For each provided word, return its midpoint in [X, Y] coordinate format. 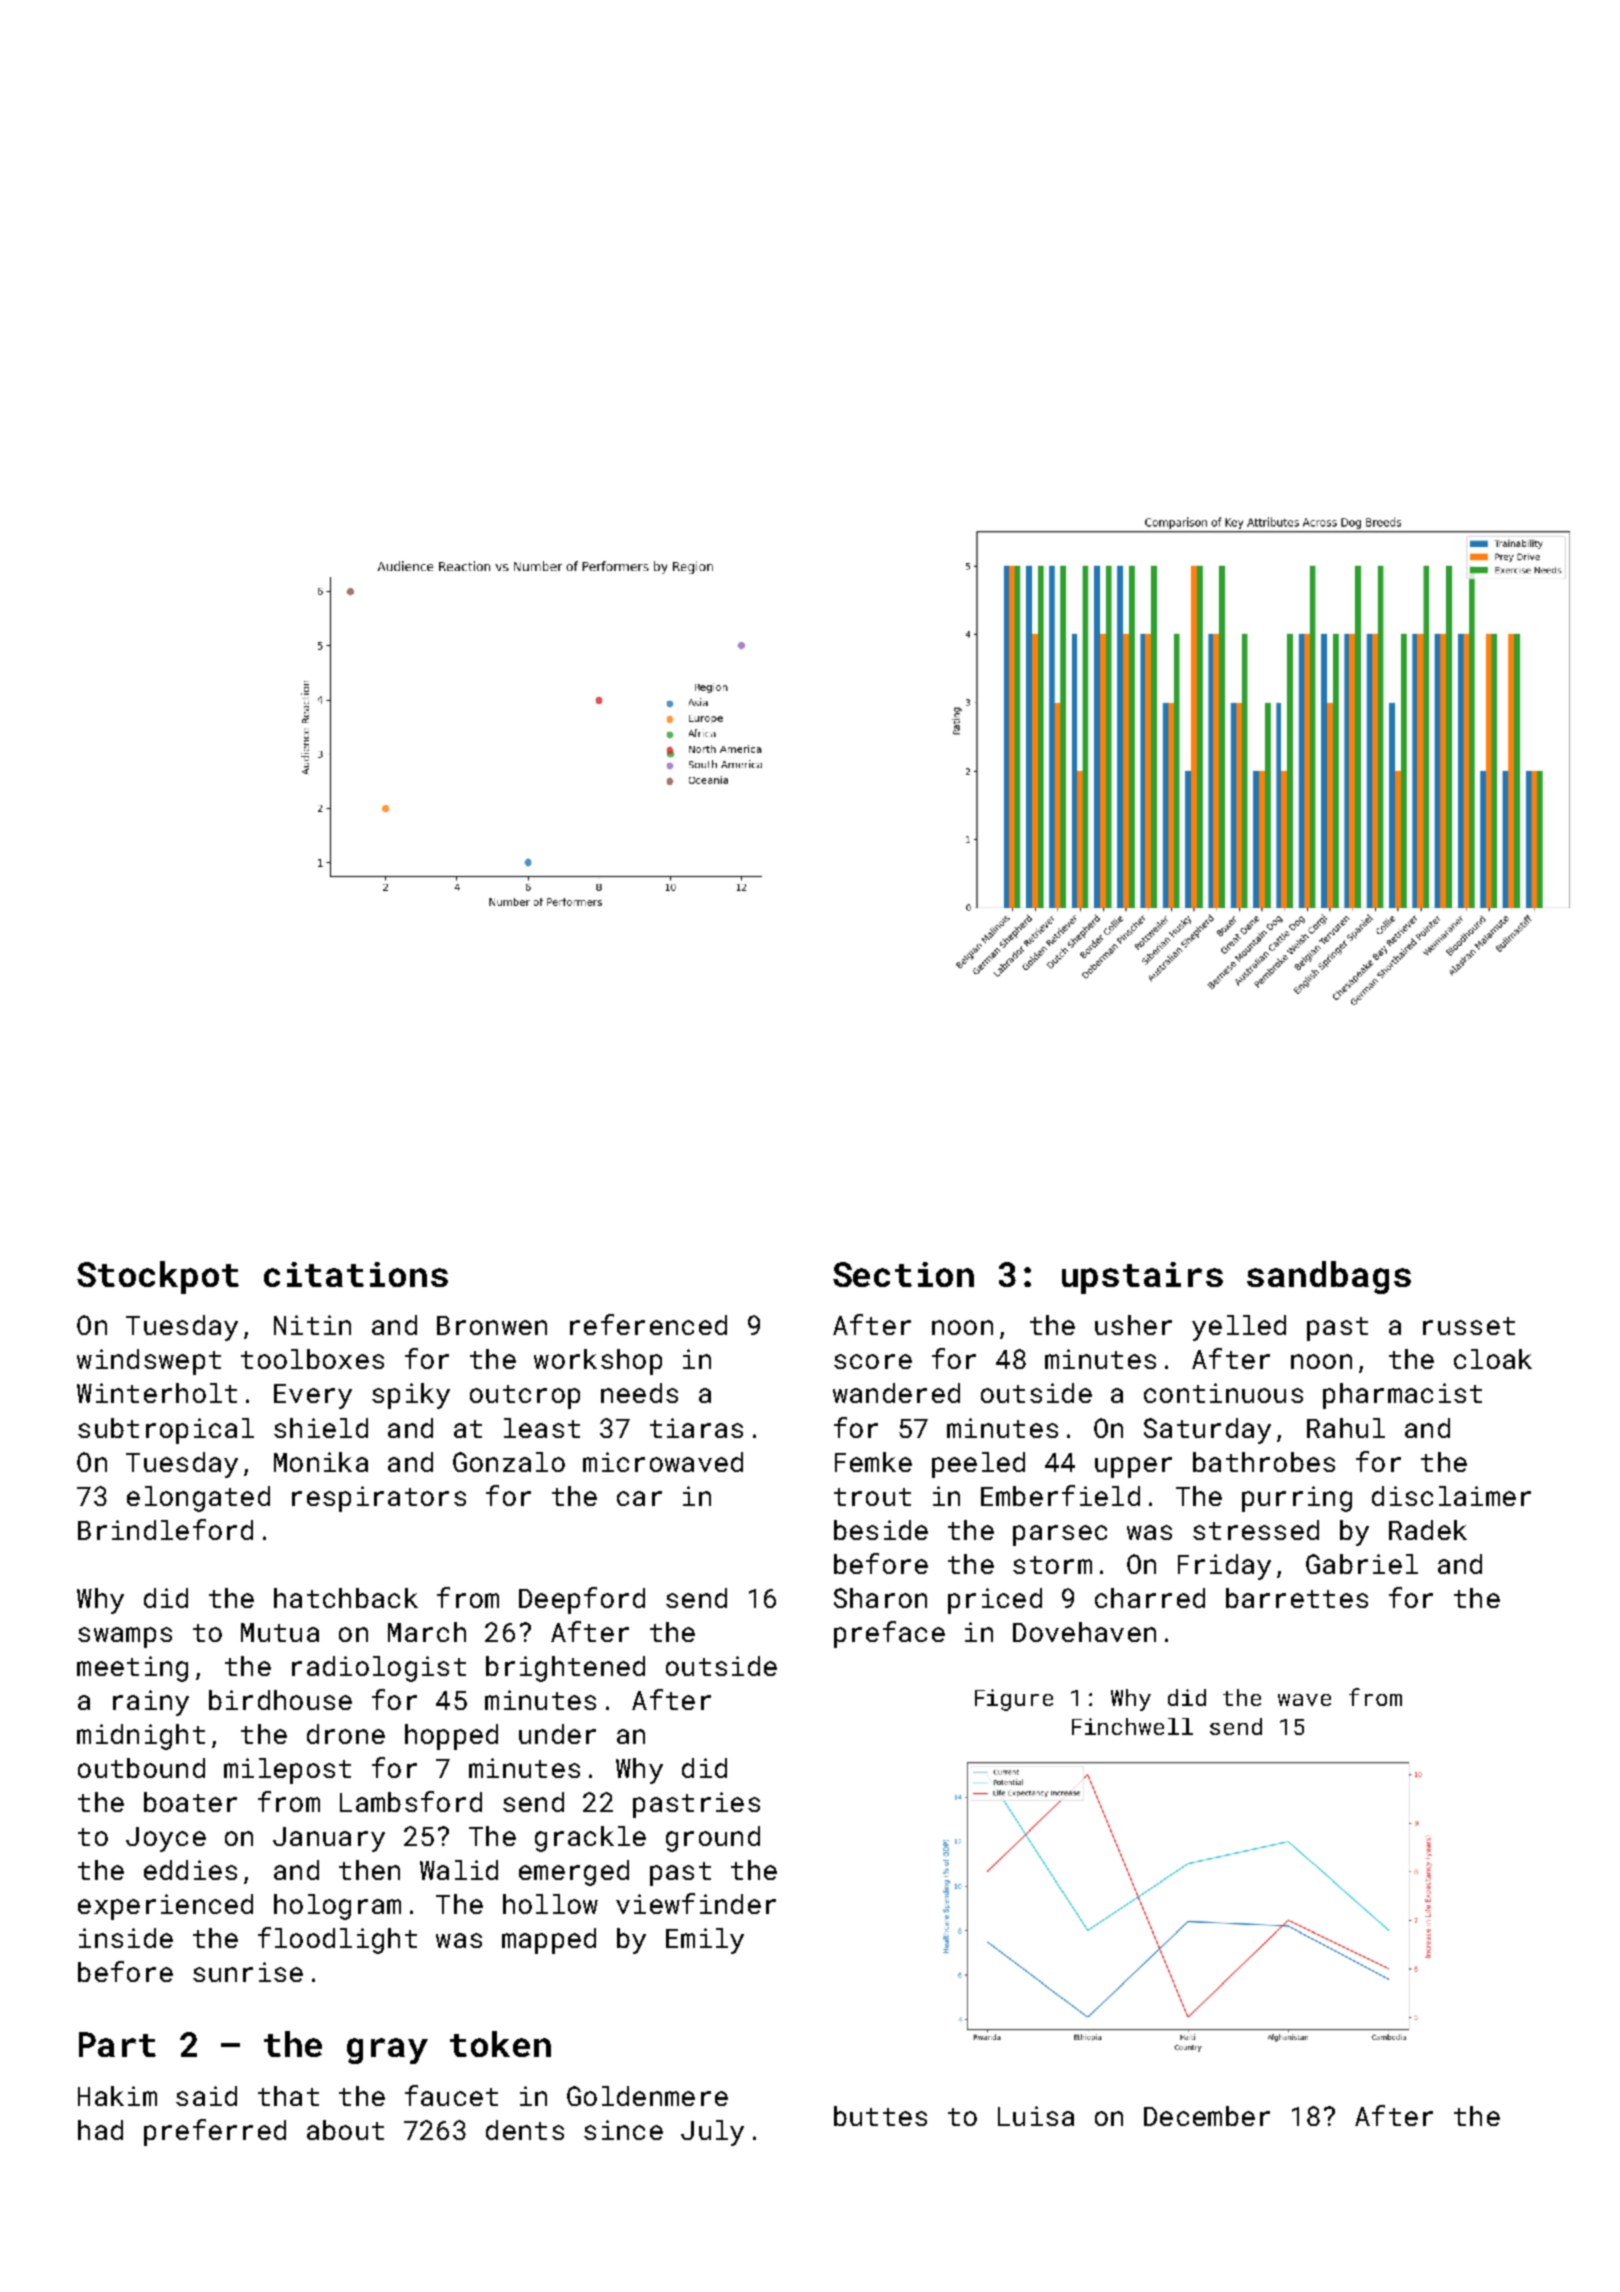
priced [995, 1601]
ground [713, 1839]
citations [356, 1274]
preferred [215, 2132]
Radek [1428, 1530]
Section [903, 1274]
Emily [705, 1941]
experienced [165, 1907]
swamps [125, 1637]
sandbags [1329, 1277]
